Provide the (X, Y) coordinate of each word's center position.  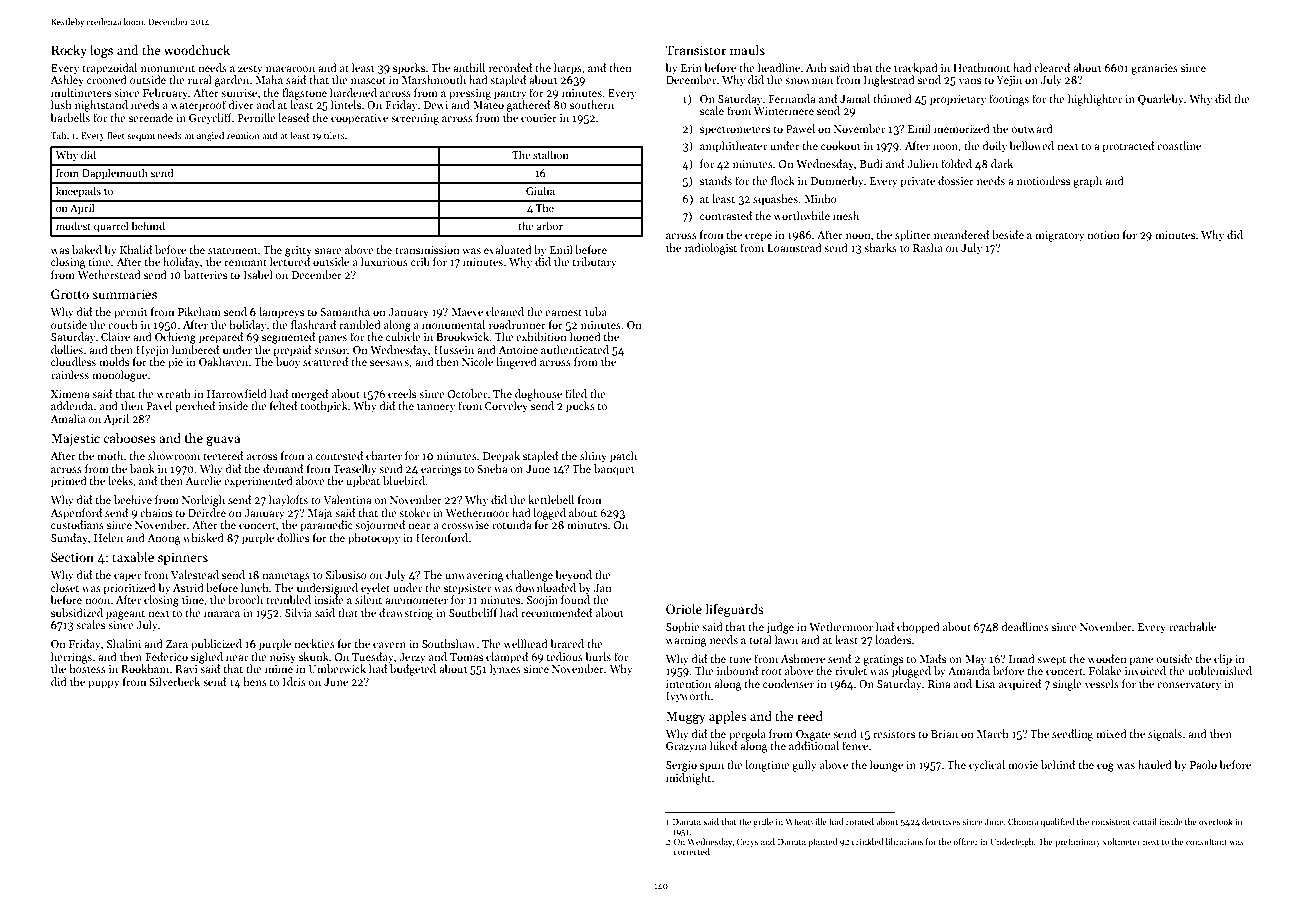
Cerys (747, 842)
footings (1009, 100)
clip (1223, 660)
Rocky (69, 51)
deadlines (1025, 626)
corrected (692, 851)
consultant (1206, 841)
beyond (573, 576)
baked (87, 249)
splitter (913, 236)
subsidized (77, 612)
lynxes (505, 669)
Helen (108, 537)
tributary (594, 263)
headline (779, 67)
